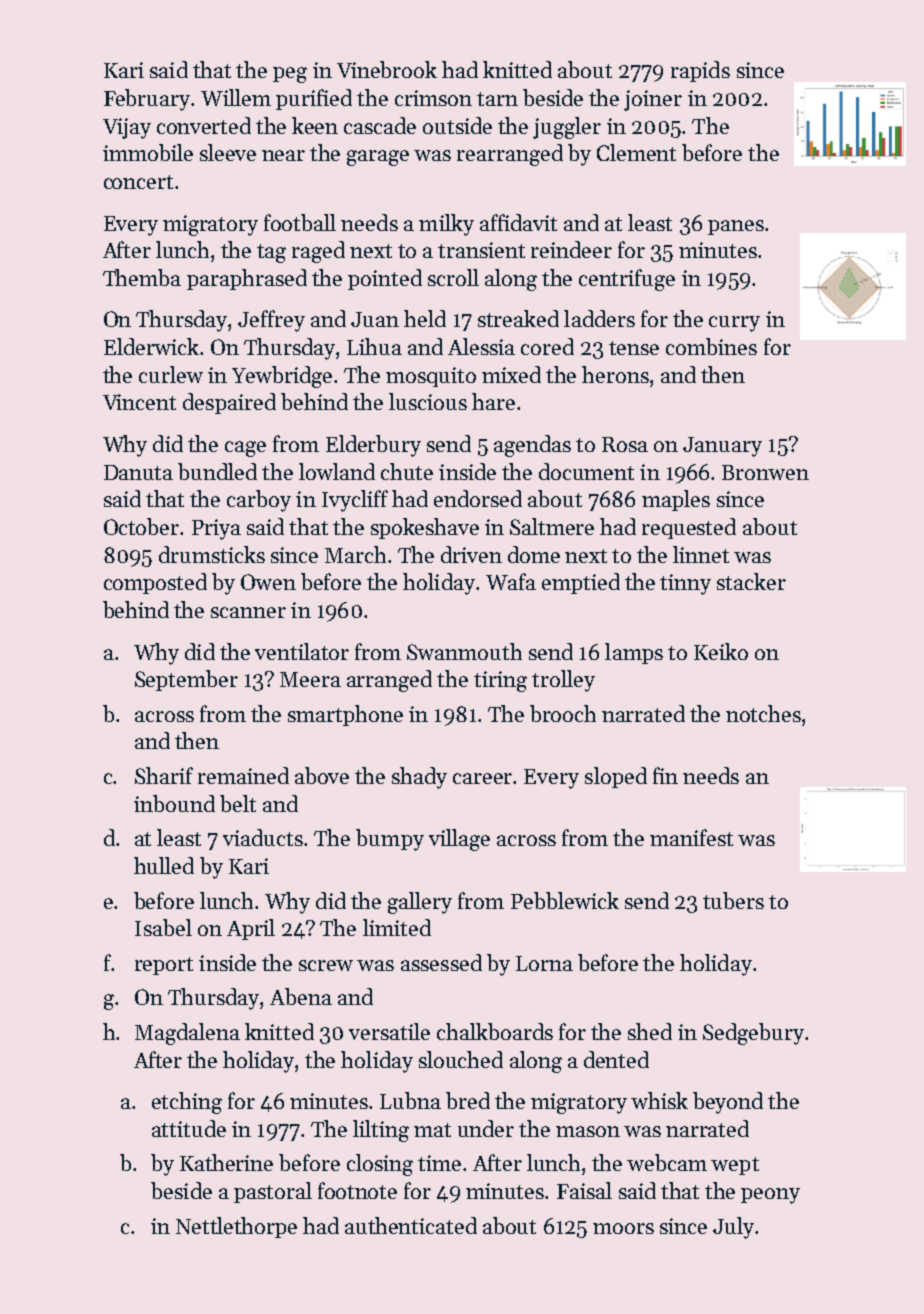  I want to click on report, so click(164, 966).
